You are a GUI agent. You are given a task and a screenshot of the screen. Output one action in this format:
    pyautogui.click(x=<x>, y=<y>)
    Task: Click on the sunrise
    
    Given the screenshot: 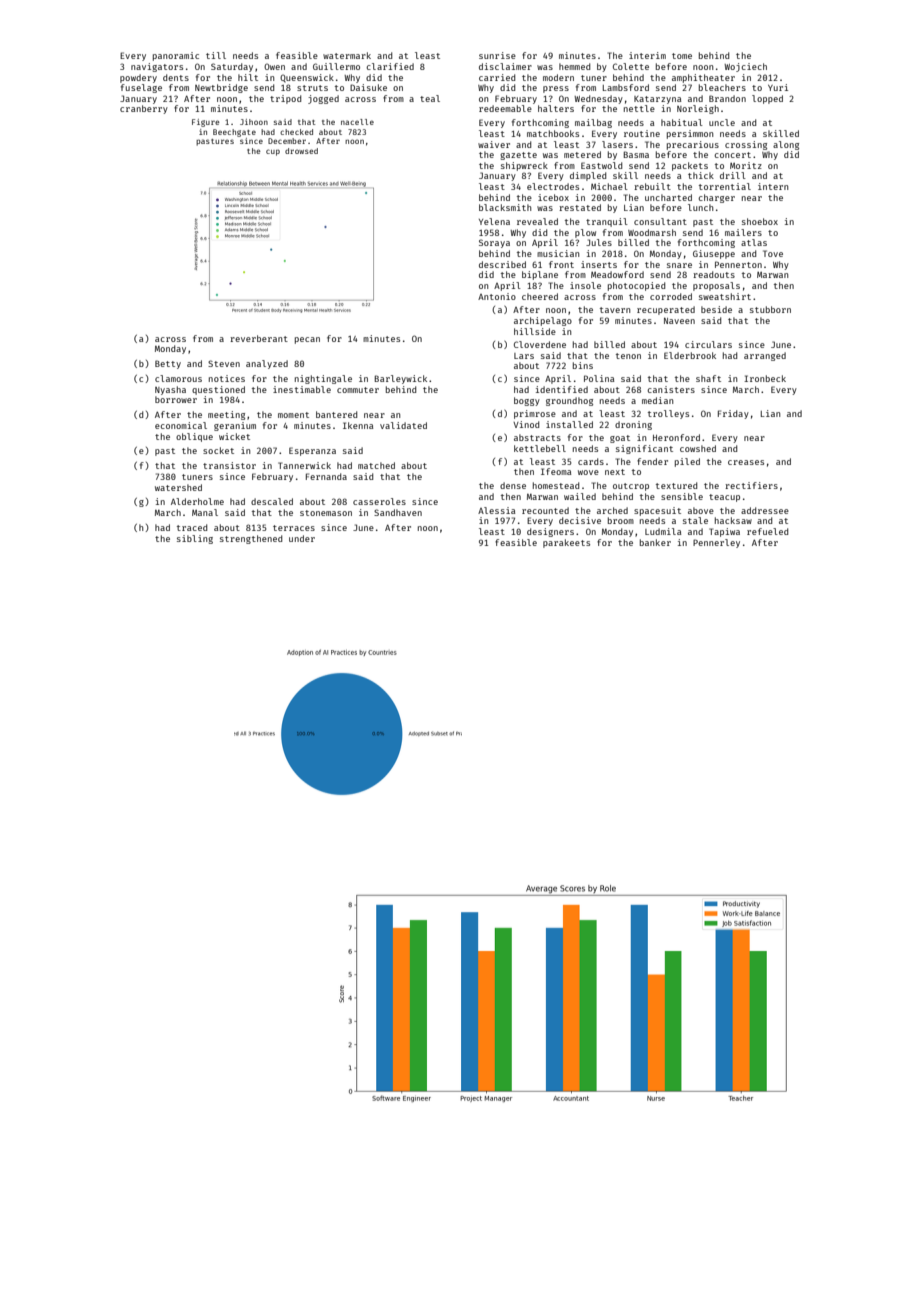 What is the action you would take?
    pyautogui.click(x=497, y=55)
